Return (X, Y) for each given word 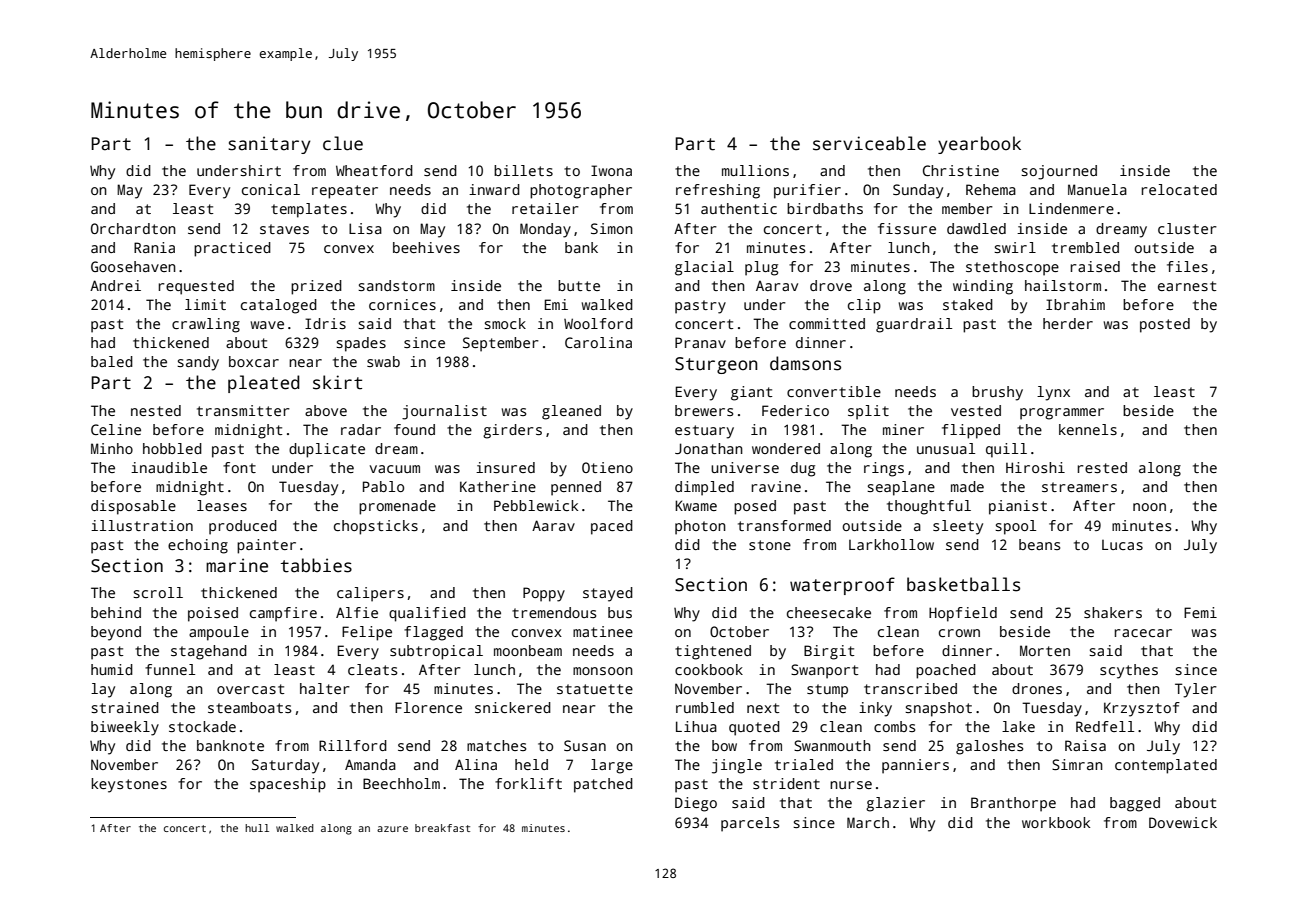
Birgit (829, 652)
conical (271, 189)
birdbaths (825, 208)
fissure (907, 228)
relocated (1179, 189)
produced (243, 527)
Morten (1045, 650)
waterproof (842, 586)
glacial (704, 268)
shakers (1113, 612)
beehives (426, 247)
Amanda (370, 764)
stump (827, 691)
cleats (372, 669)
